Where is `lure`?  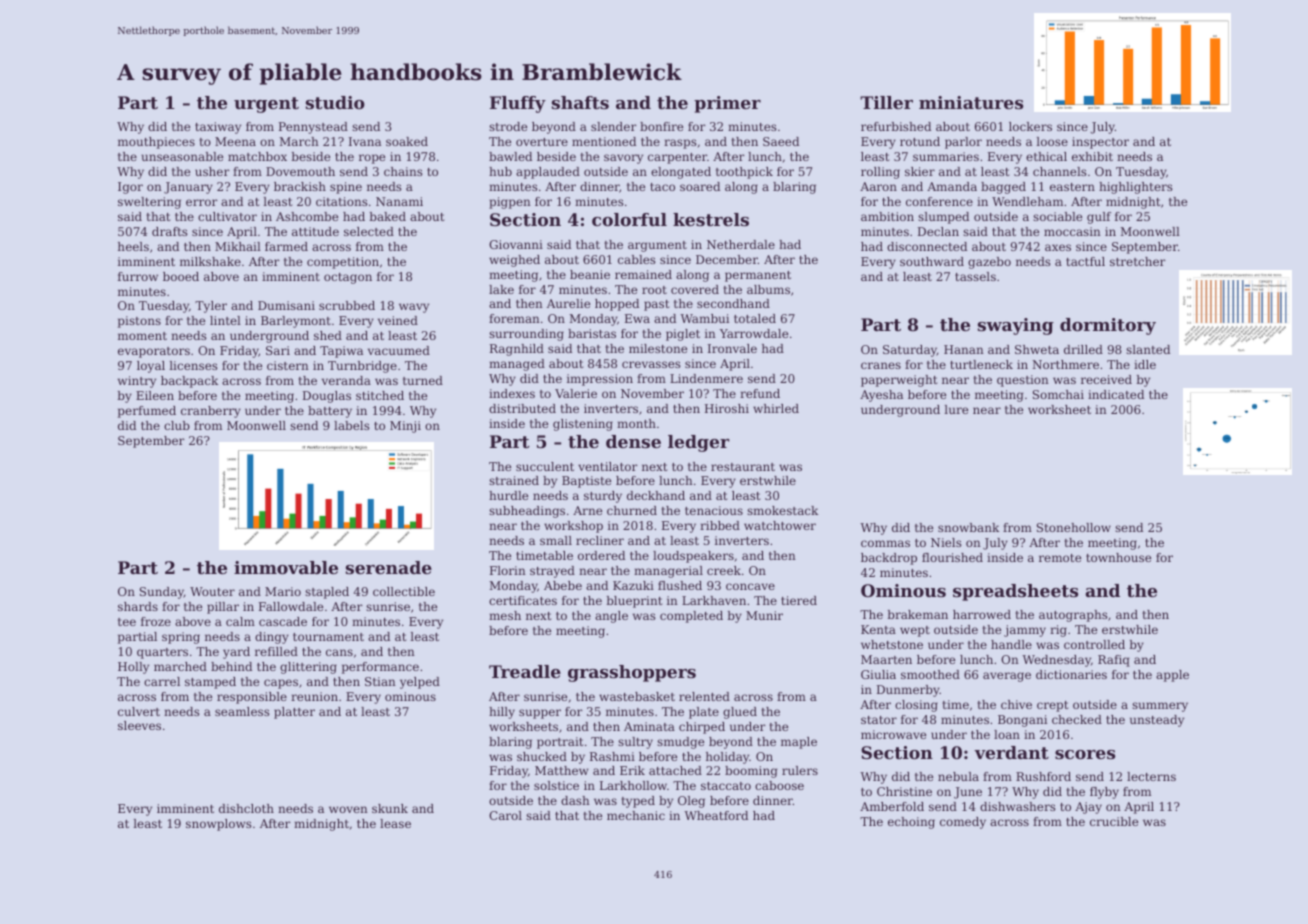
lure is located at coordinates (956, 409).
